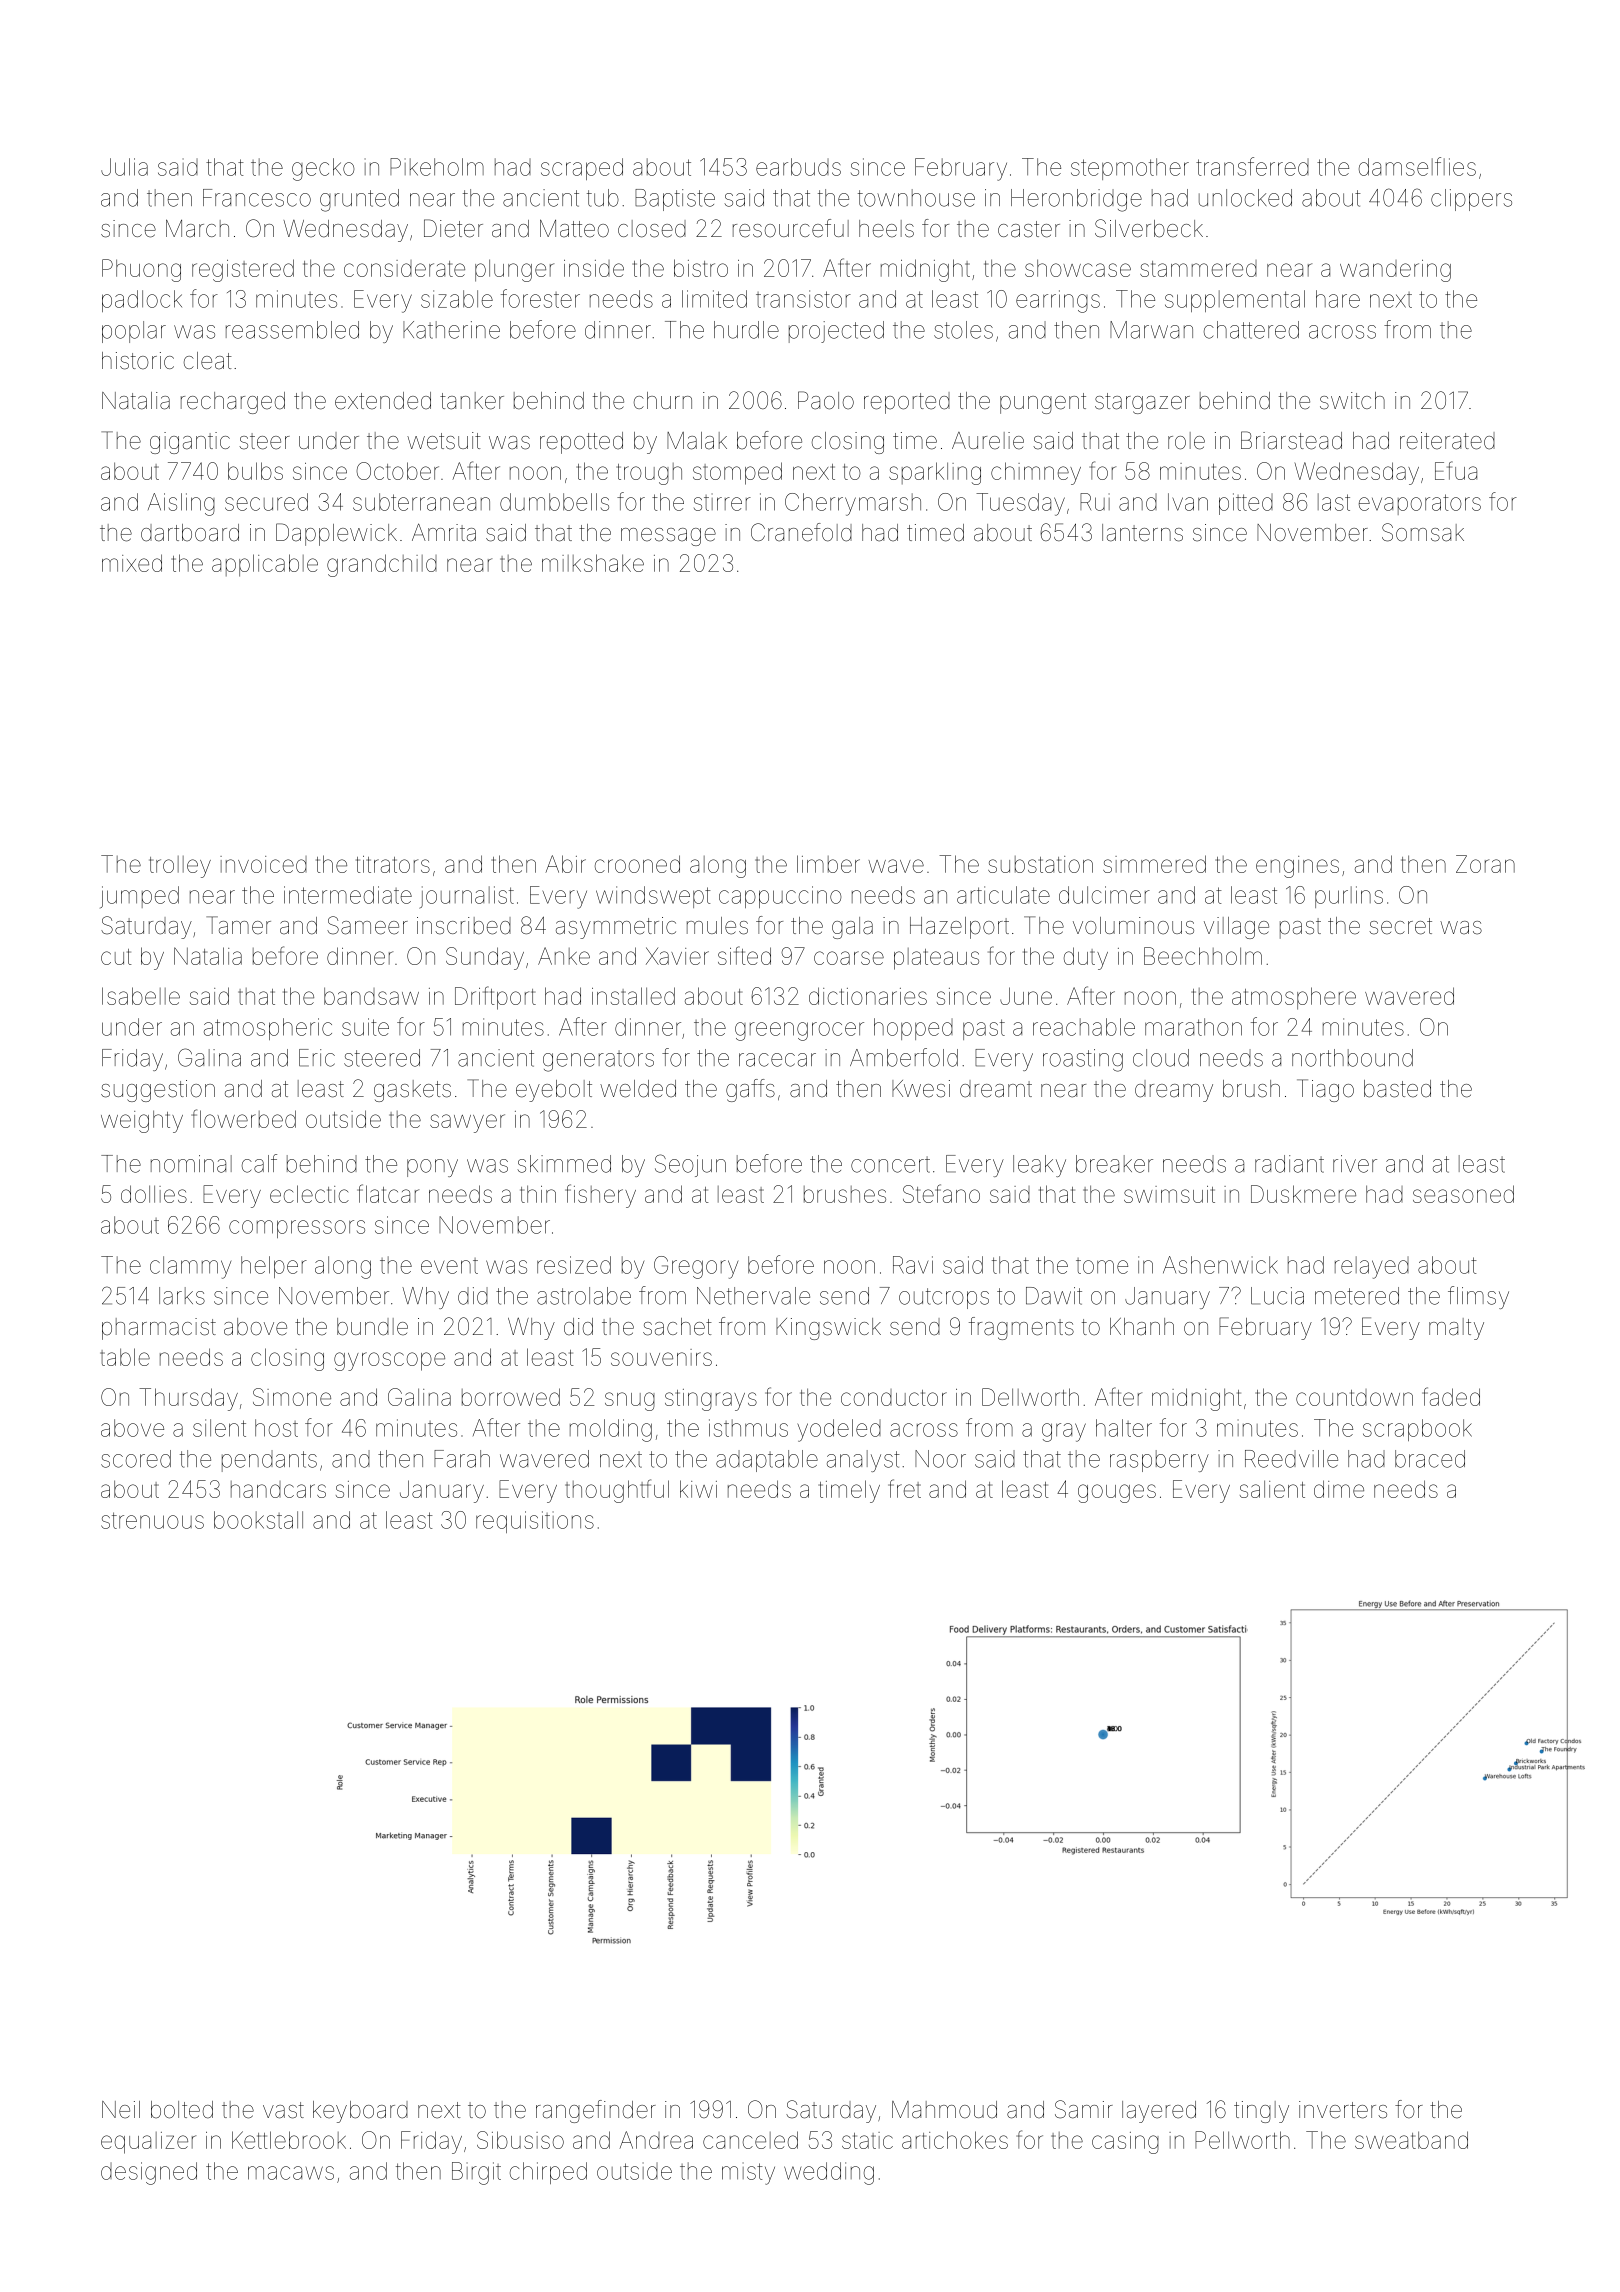  I want to click on canceled, so click(750, 2140).
